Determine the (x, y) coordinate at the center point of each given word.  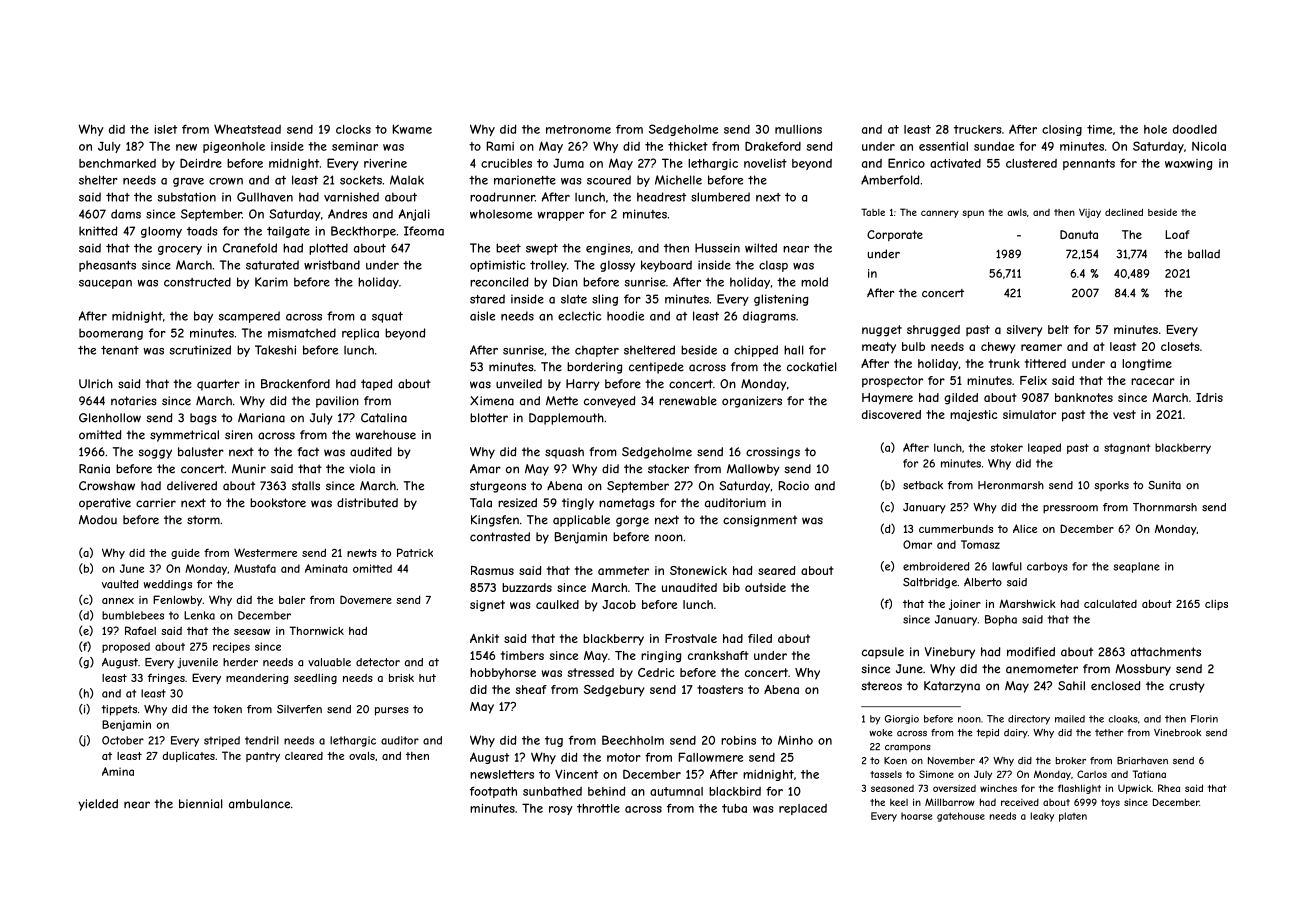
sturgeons (498, 487)
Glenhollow (110, 418)
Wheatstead (247, 129)
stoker (1006, 447)
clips (1216, 605)
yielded (98, 805)
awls (1017, 212)
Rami (500, 146)
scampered (249, 317)
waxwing (1188, 164)
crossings (773, 453)
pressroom (1070, 509)
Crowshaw (107, 486)
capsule (883, 653)
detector (378, 662)
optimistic (497, 266)
